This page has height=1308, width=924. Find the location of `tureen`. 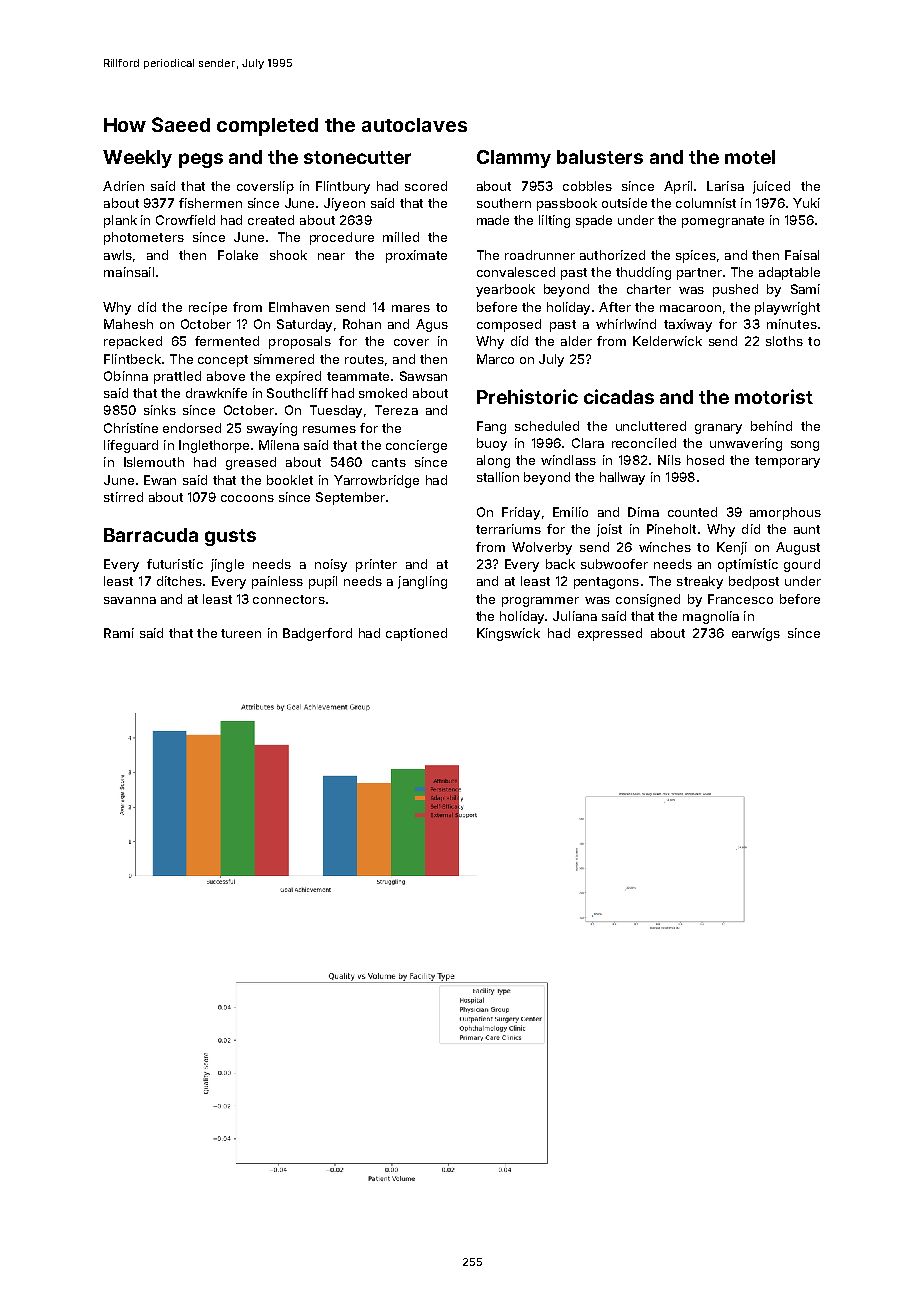

tureen is located at coordinates (241, 633).
